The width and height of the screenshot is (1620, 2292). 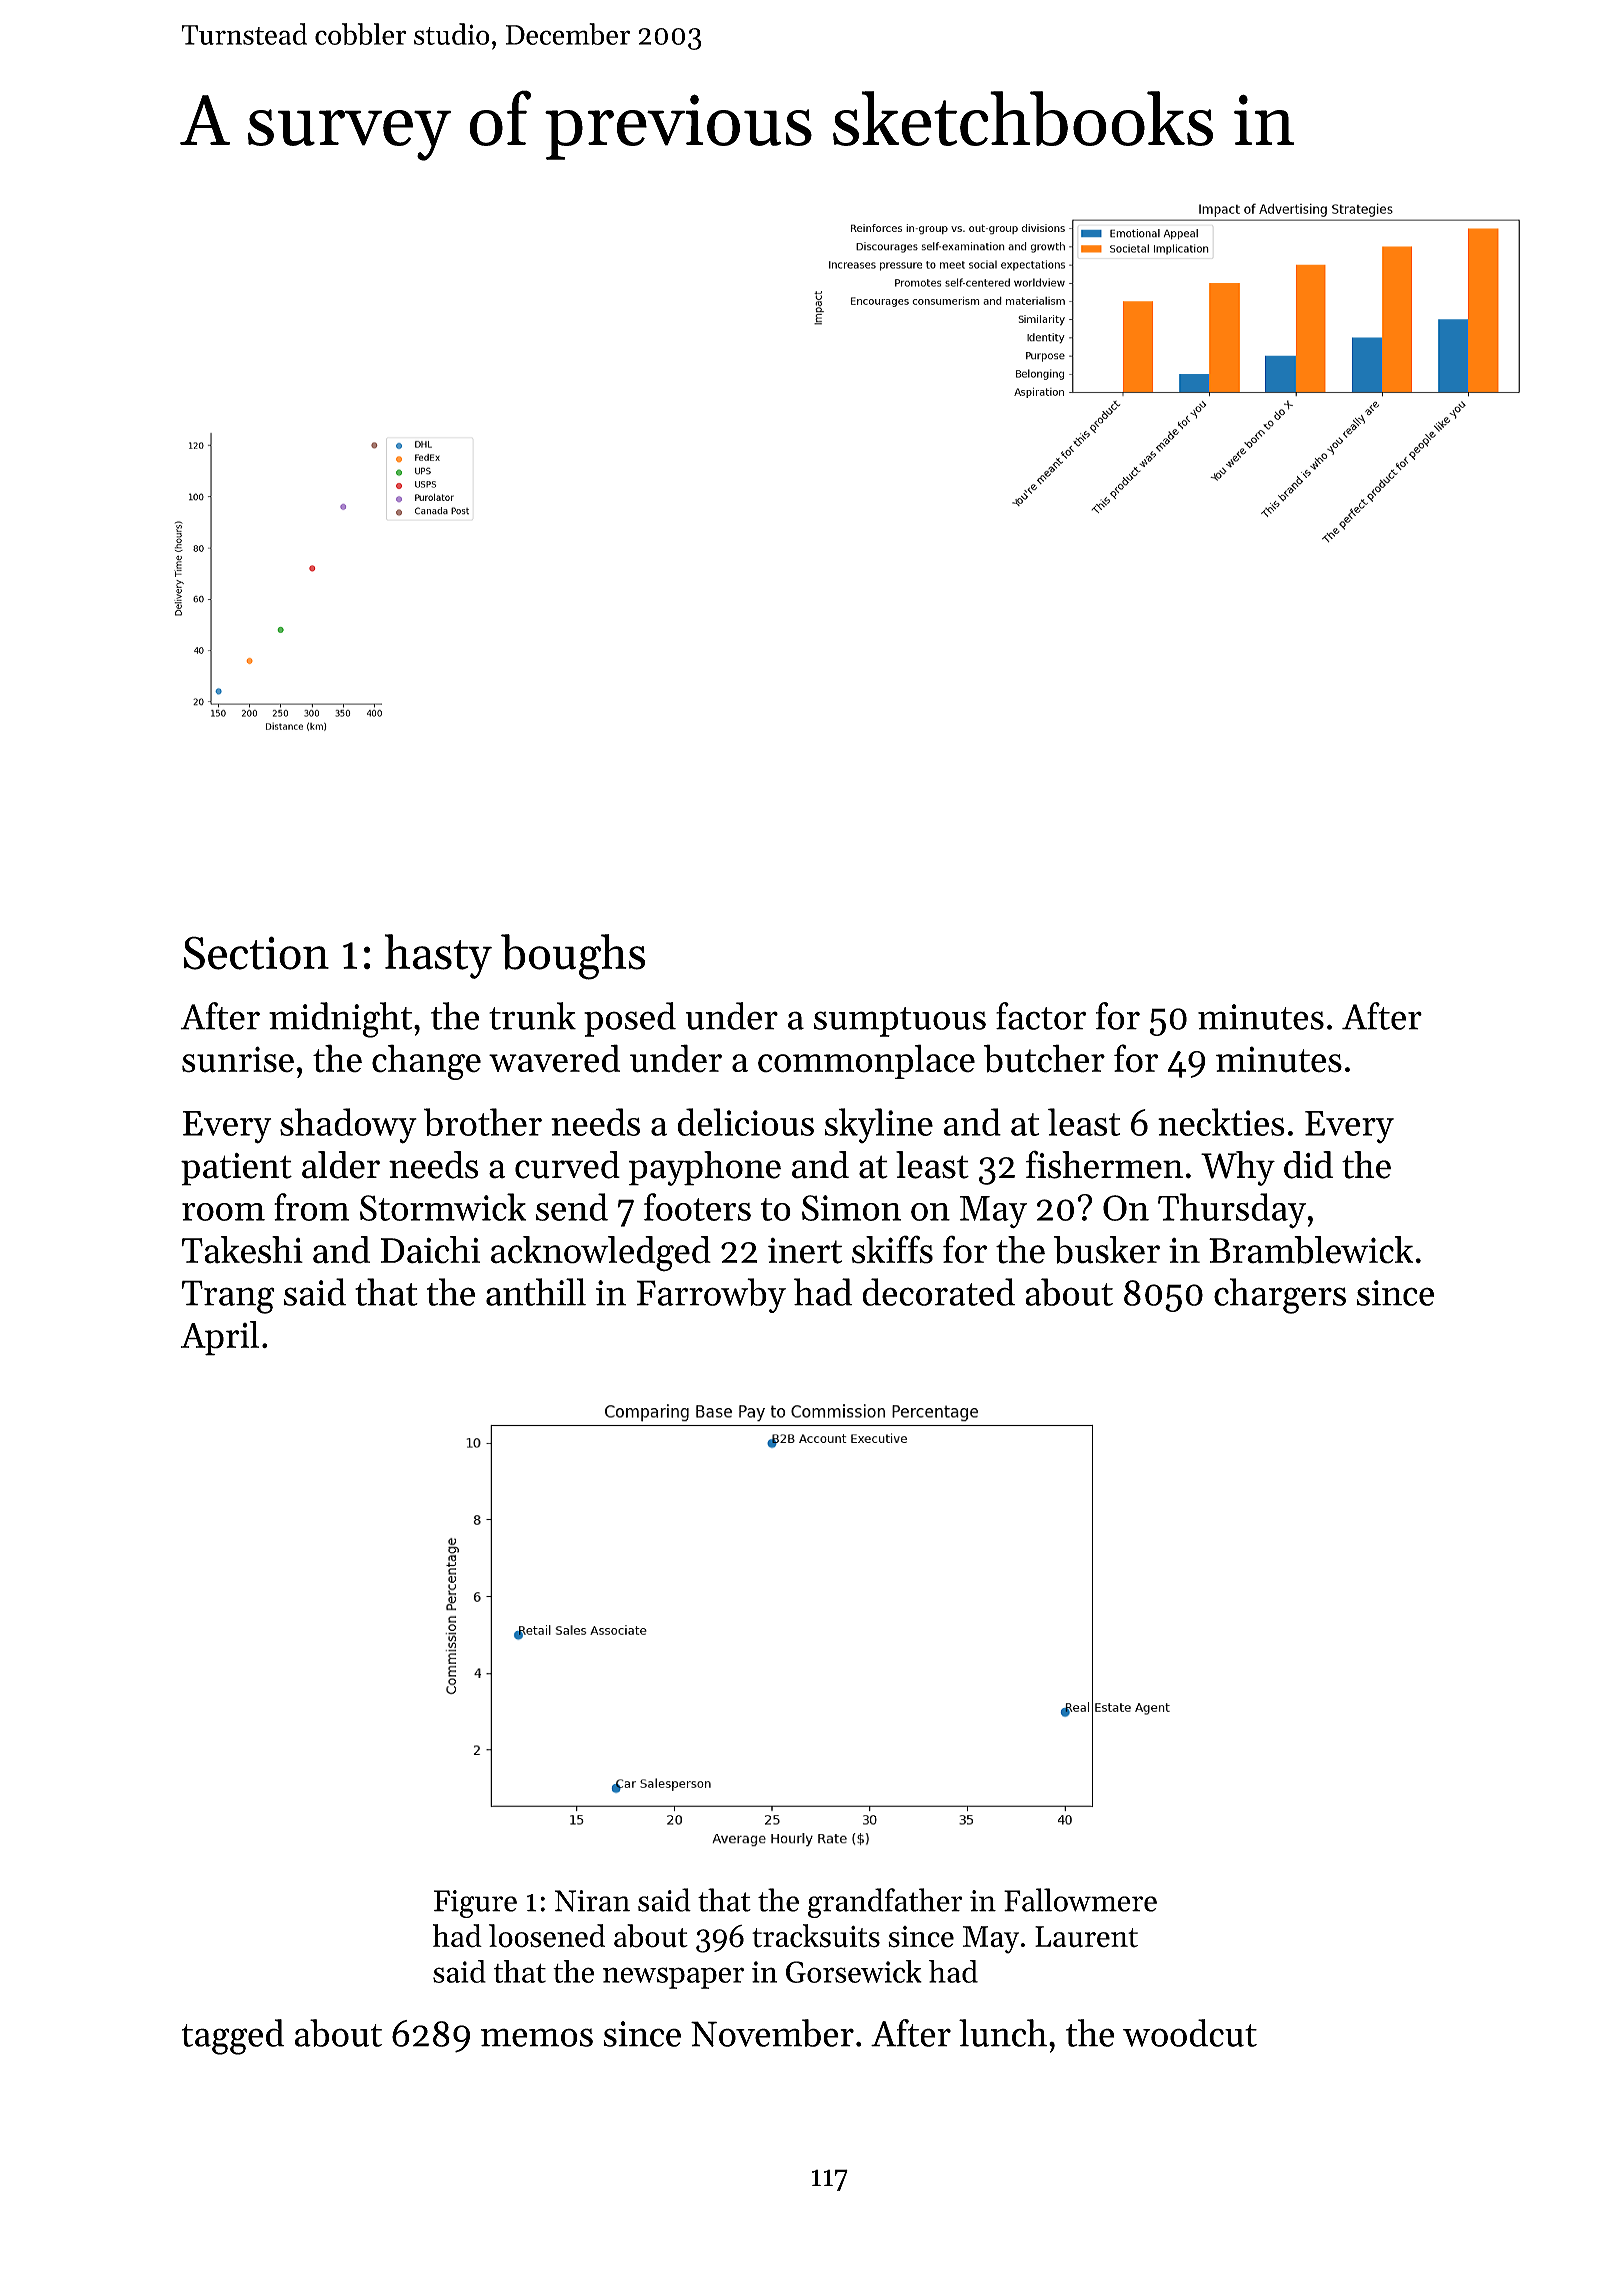 I want to click on Trang, so click(x=228, y=1297).
